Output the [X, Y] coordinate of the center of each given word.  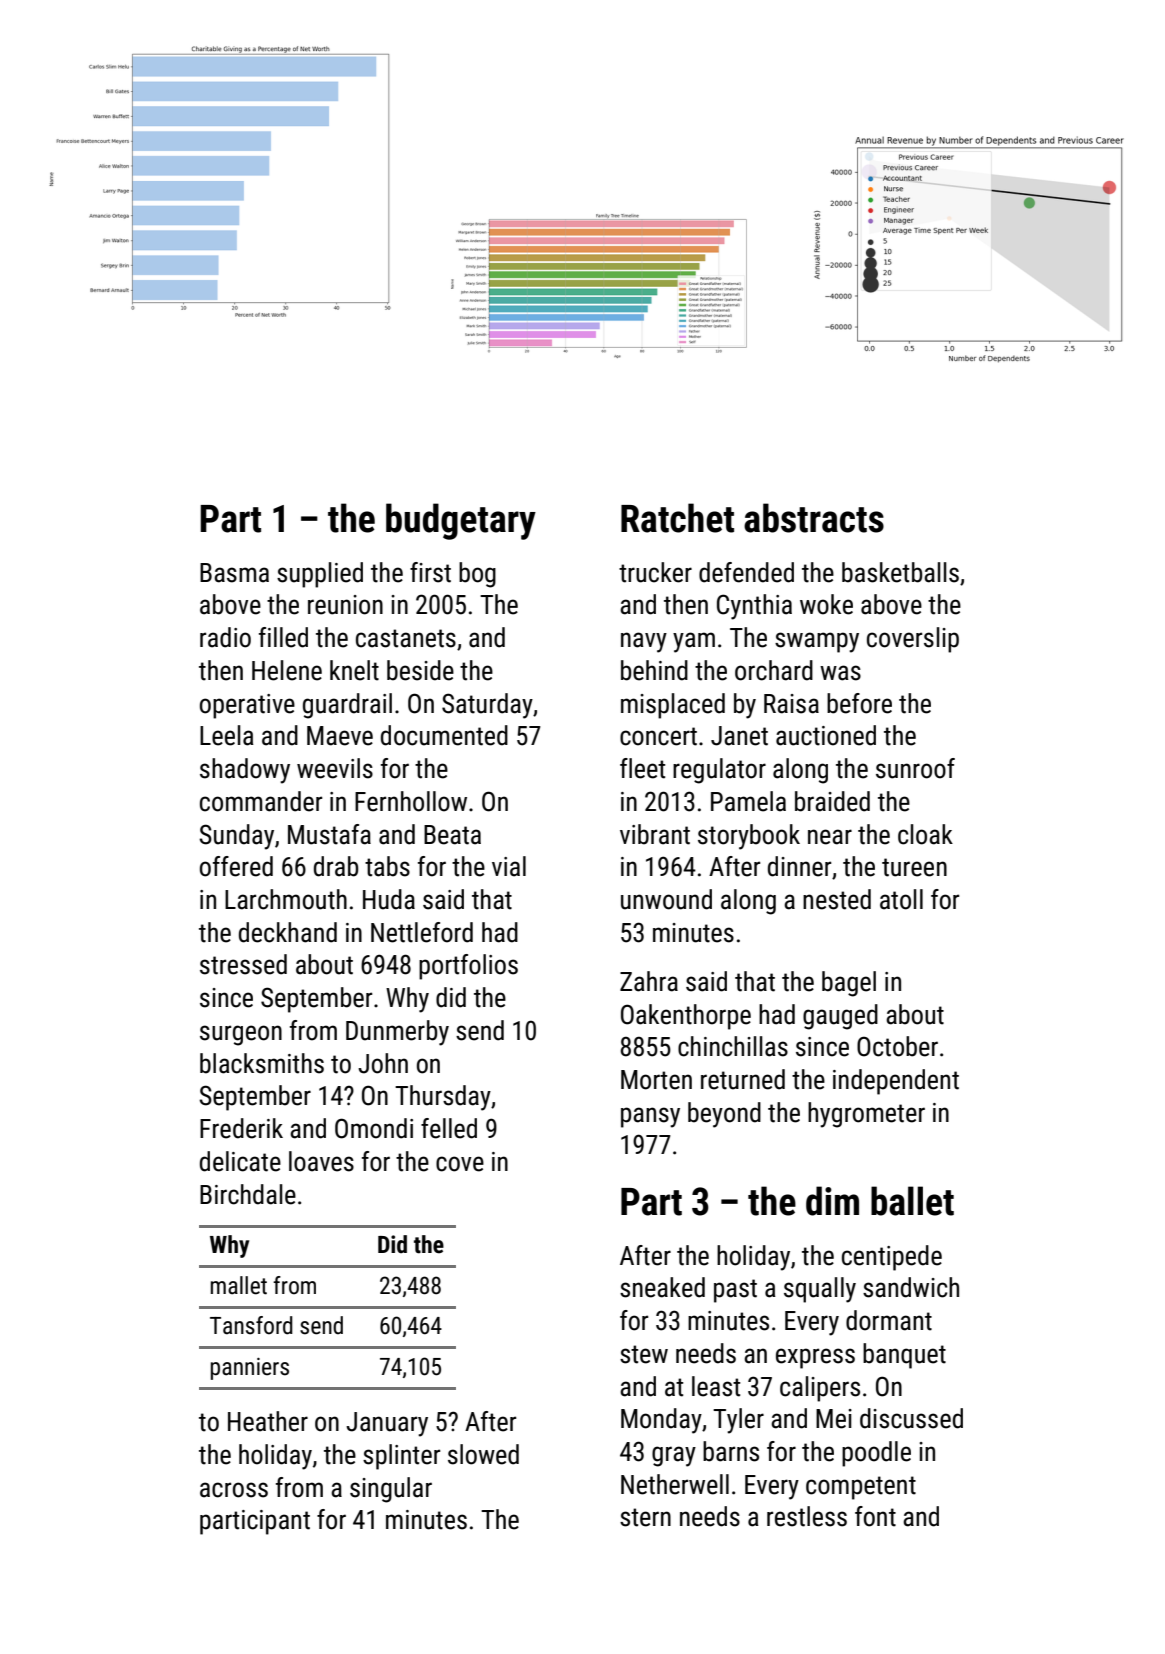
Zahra [649, 981]
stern [645, 1517]
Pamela [748, 801]
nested [837, 899]
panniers [250, 1369]
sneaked [662, 1287]
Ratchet [677, 518]
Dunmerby [397, 1033]
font [875, 1516]
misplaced [673, 706]
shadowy [245, 771]
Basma [234, 573]
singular [391, 1490]
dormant [889, 1320]
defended [746, 572]
